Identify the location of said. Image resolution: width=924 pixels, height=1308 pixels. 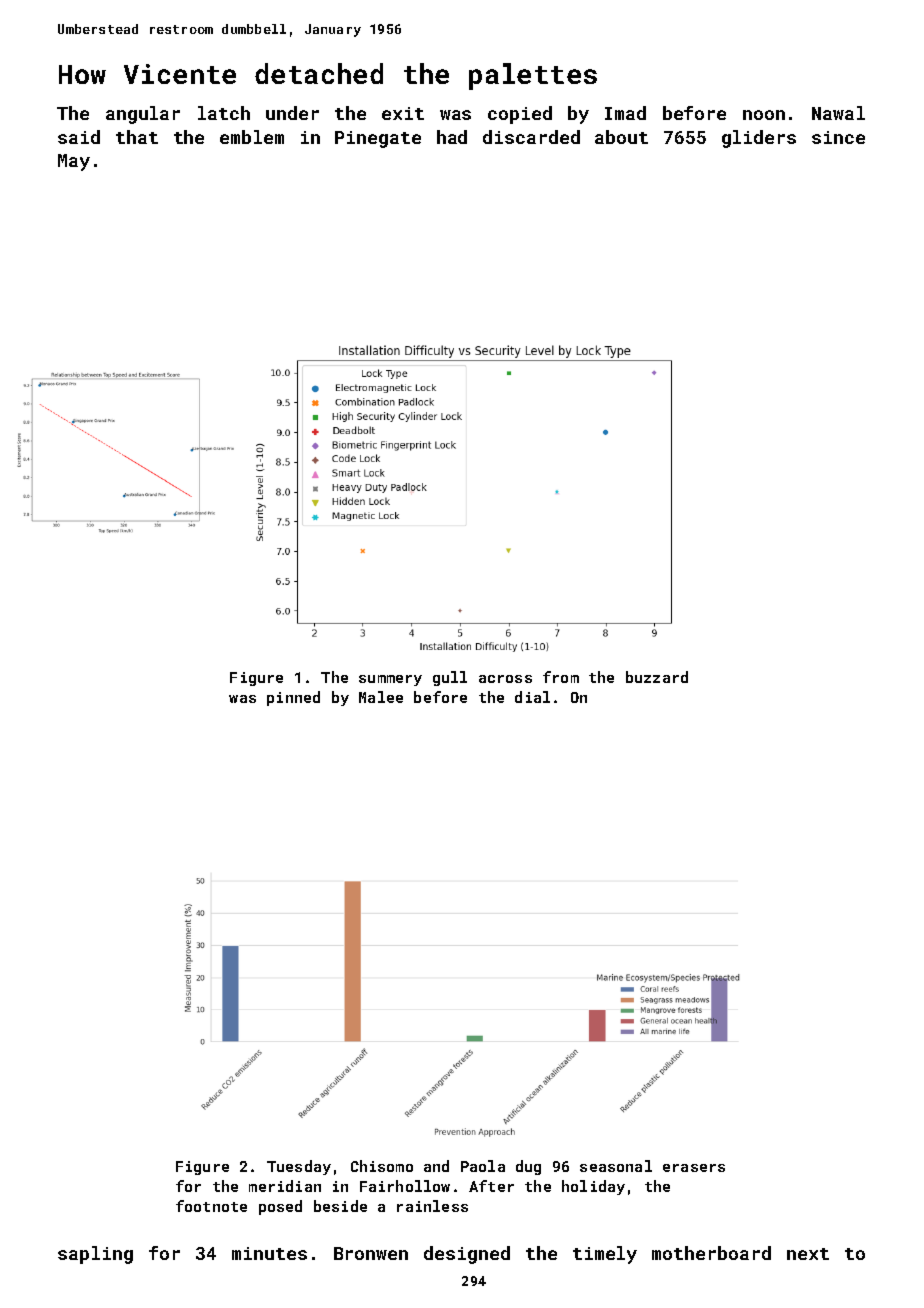
(79, 137).
